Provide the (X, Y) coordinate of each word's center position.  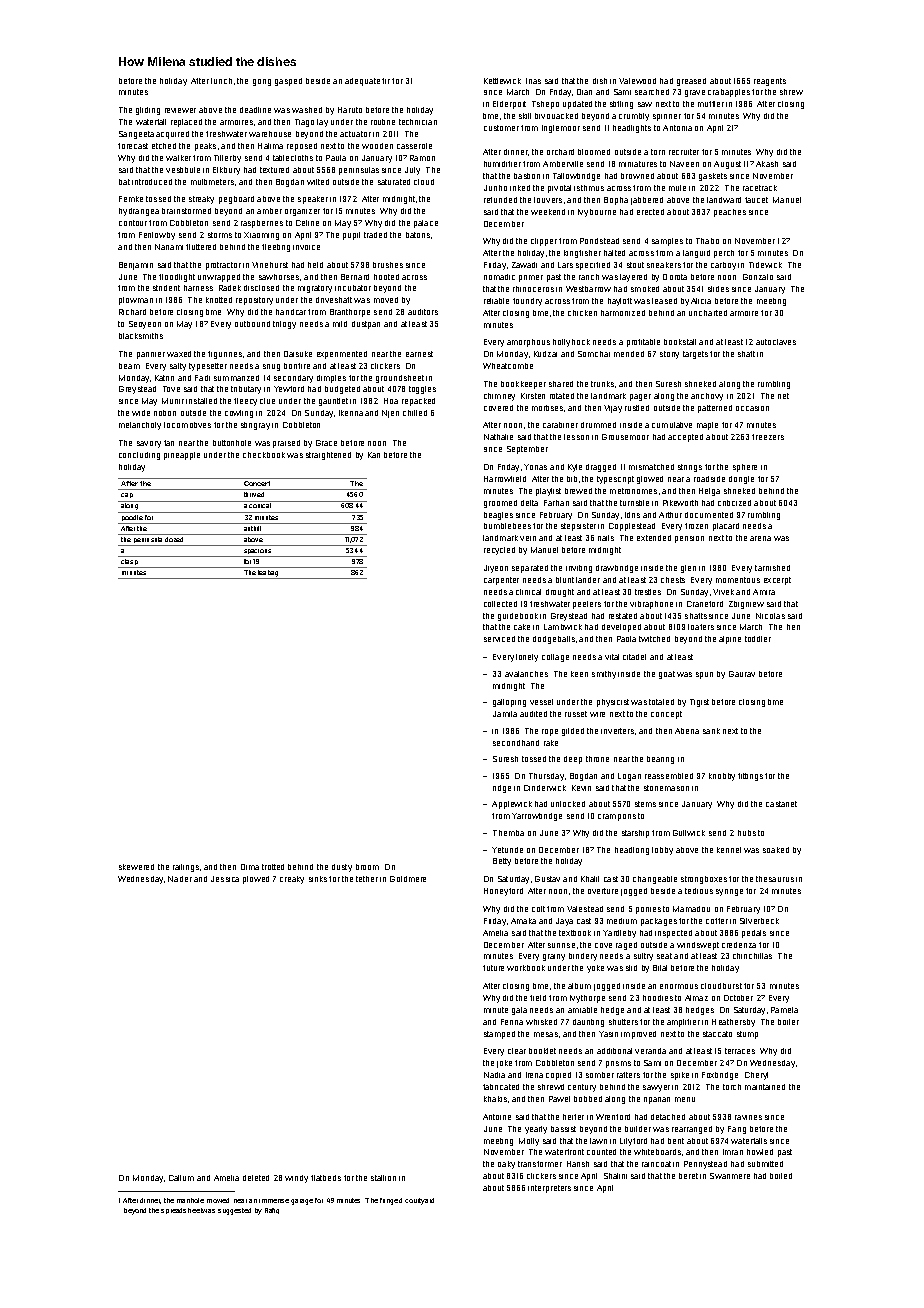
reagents (770, 82)
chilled (415, 413)
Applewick (512, 805)
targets (695, 355)
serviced (499, 639)
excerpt (777, 581)
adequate (362, 82)
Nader (180, 879)
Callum (181, 1178)
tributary (246, 390)
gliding (148, 111)
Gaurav (742, 674)
